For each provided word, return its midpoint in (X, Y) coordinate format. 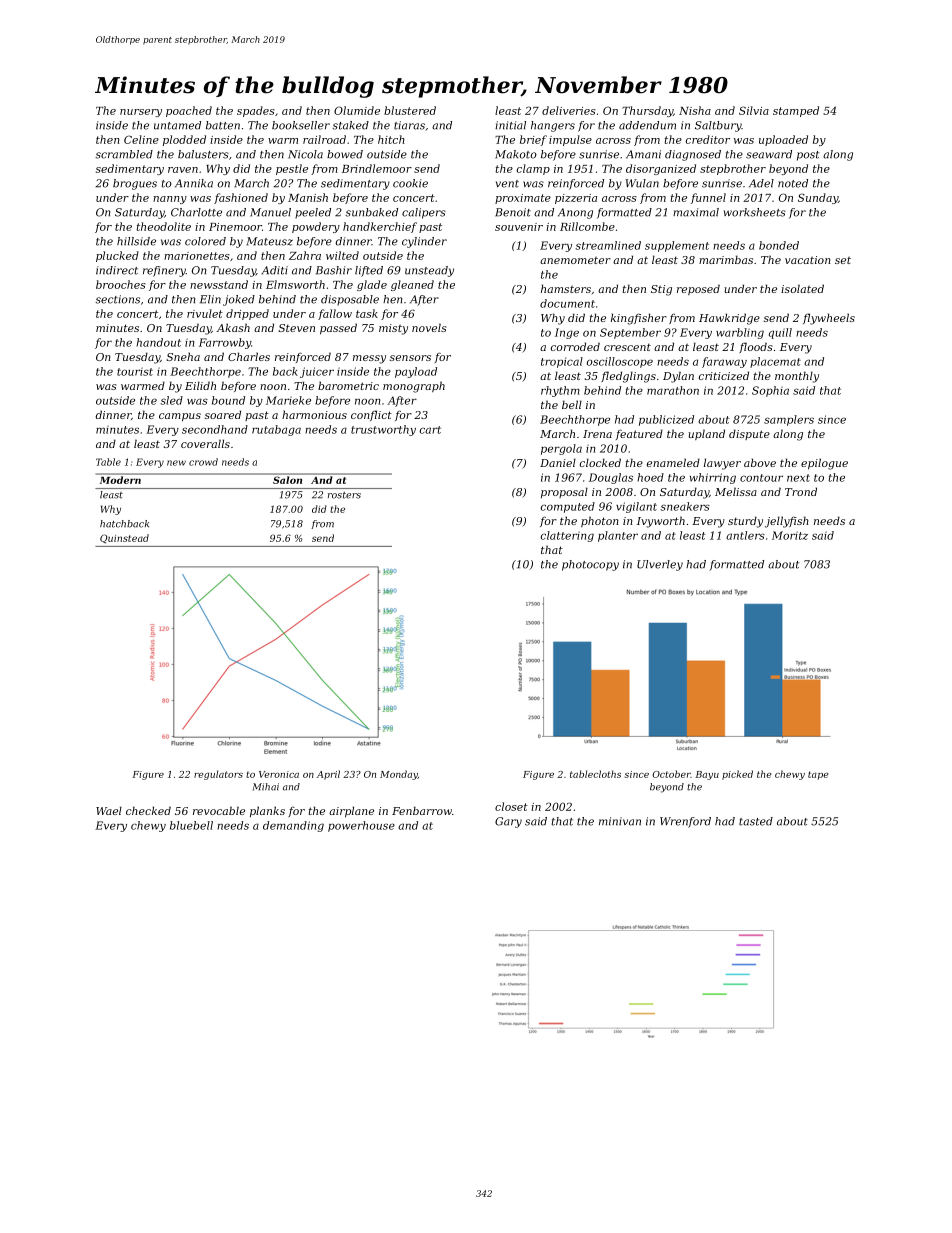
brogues (135, 184)
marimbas (726, 259)
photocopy (590, 565)
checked (148, 810)
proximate (523, 199)
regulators (218, 775)
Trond (801, 491)
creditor (707, 139)
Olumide (357, 110)
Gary (508, 822)
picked (737, 775)
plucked (117, 256)
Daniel (558, 462)
